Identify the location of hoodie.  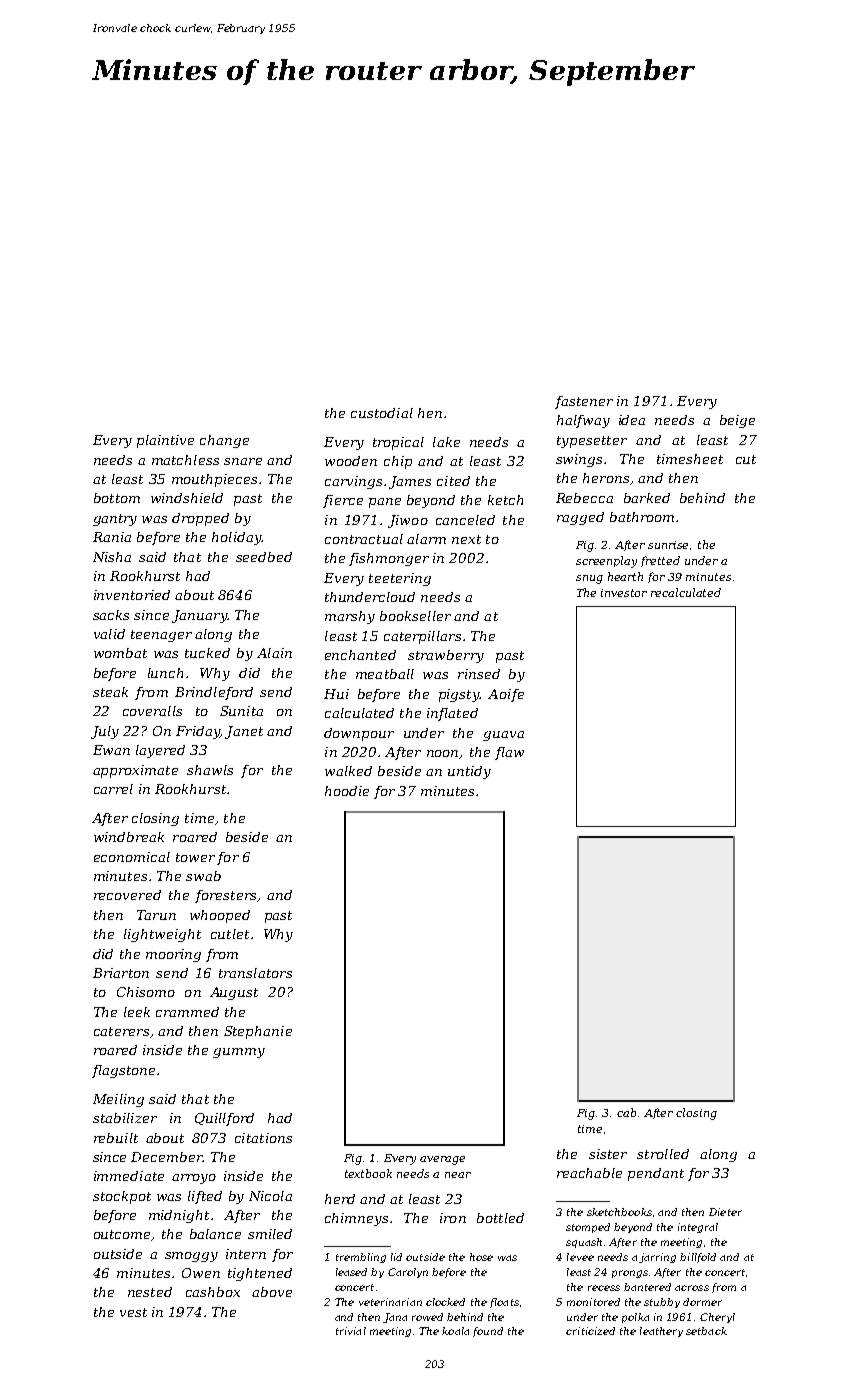
(347, 791).
